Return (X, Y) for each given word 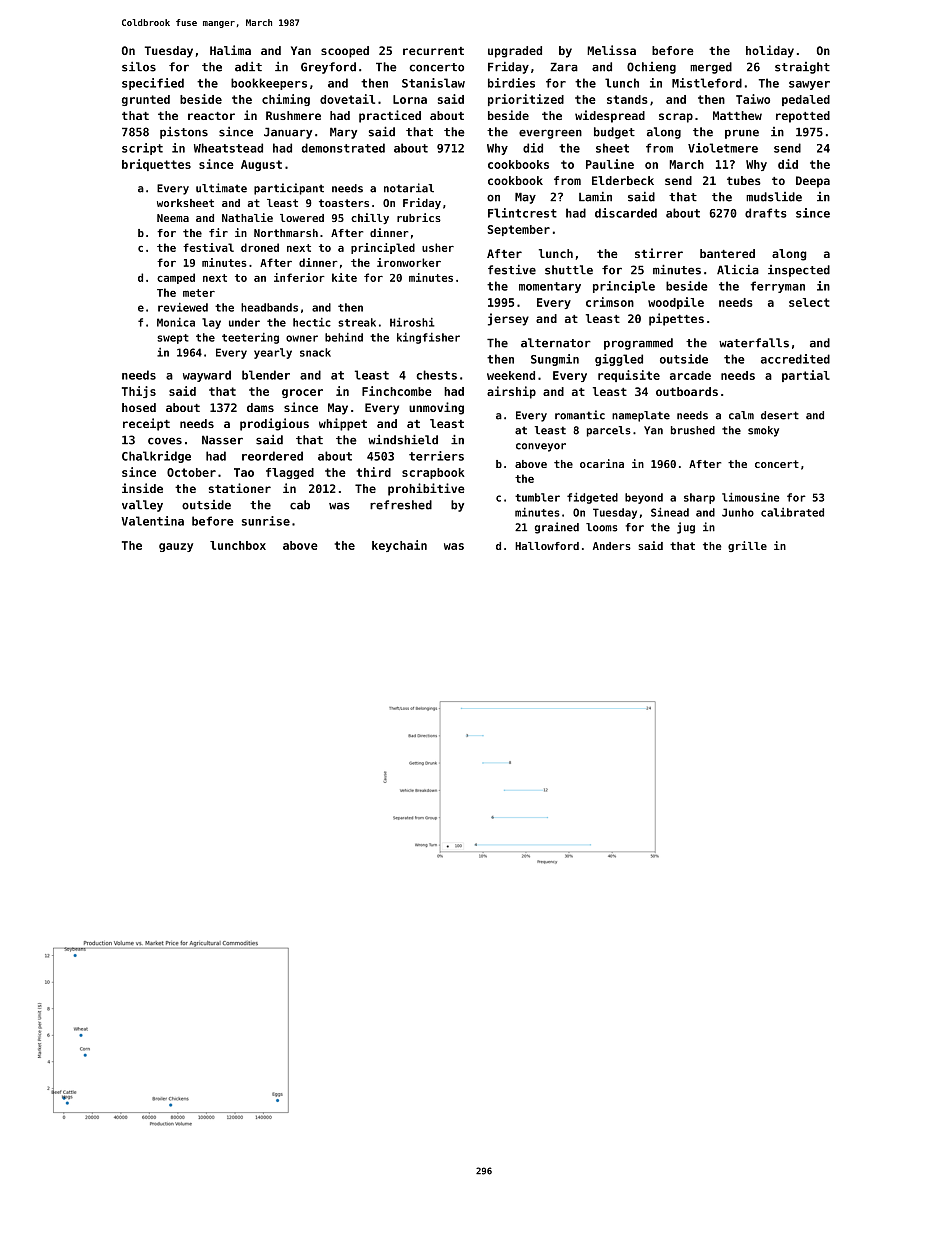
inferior (299, 277)
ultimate (221, 188)
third (374, 472)
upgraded (515, 52)
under (244, 322)
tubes (744, 180)
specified (153, 84)
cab (300, 505)
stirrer (659, 253)
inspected (799, 271)
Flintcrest (522, 213)
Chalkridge (156, 457)
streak (357, 322)
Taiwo (753, 99)
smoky (763, 431)
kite (344, 277)
